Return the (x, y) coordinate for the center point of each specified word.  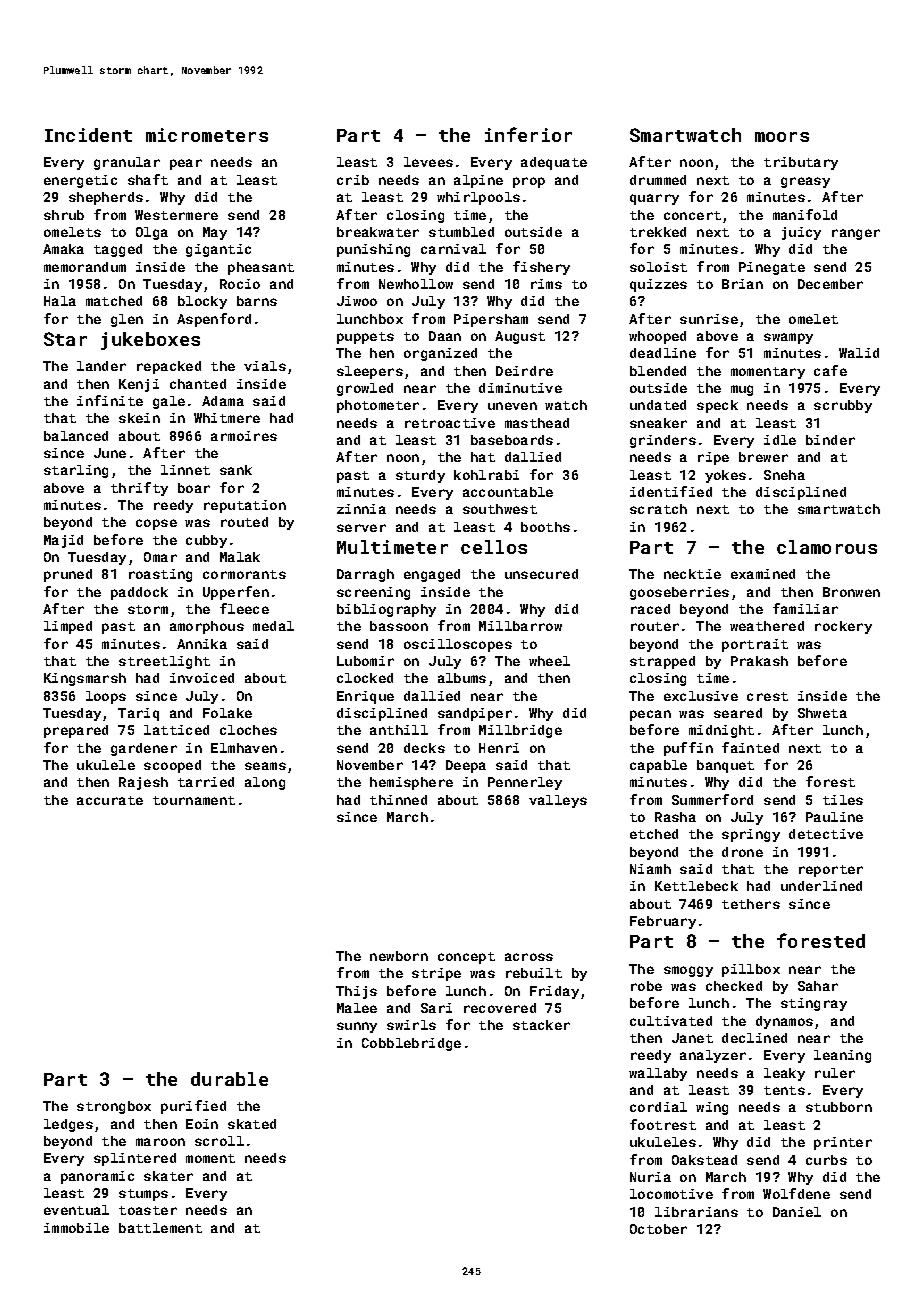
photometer (378, 406)
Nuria (650, 1177)
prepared (76, 731)
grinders (663, 441)
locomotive (671, 1194)
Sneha (784, 475)
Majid (63, 541)
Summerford (712, 799)
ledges (68, 1125)
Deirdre (524, 371)
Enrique (365, 697)
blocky (202, 302)
